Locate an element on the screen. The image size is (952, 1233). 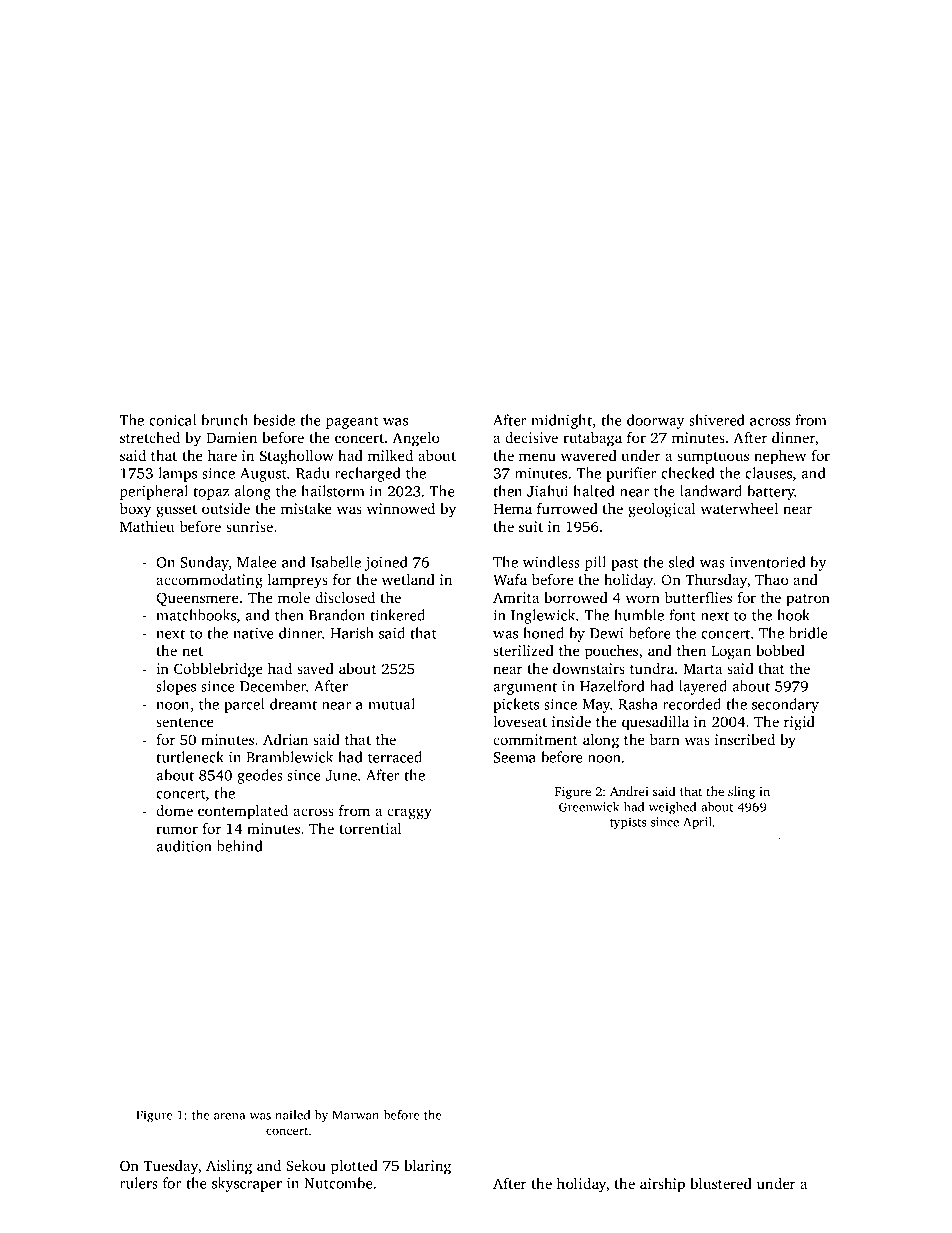
midnight is located at coordinates (562, 421).
